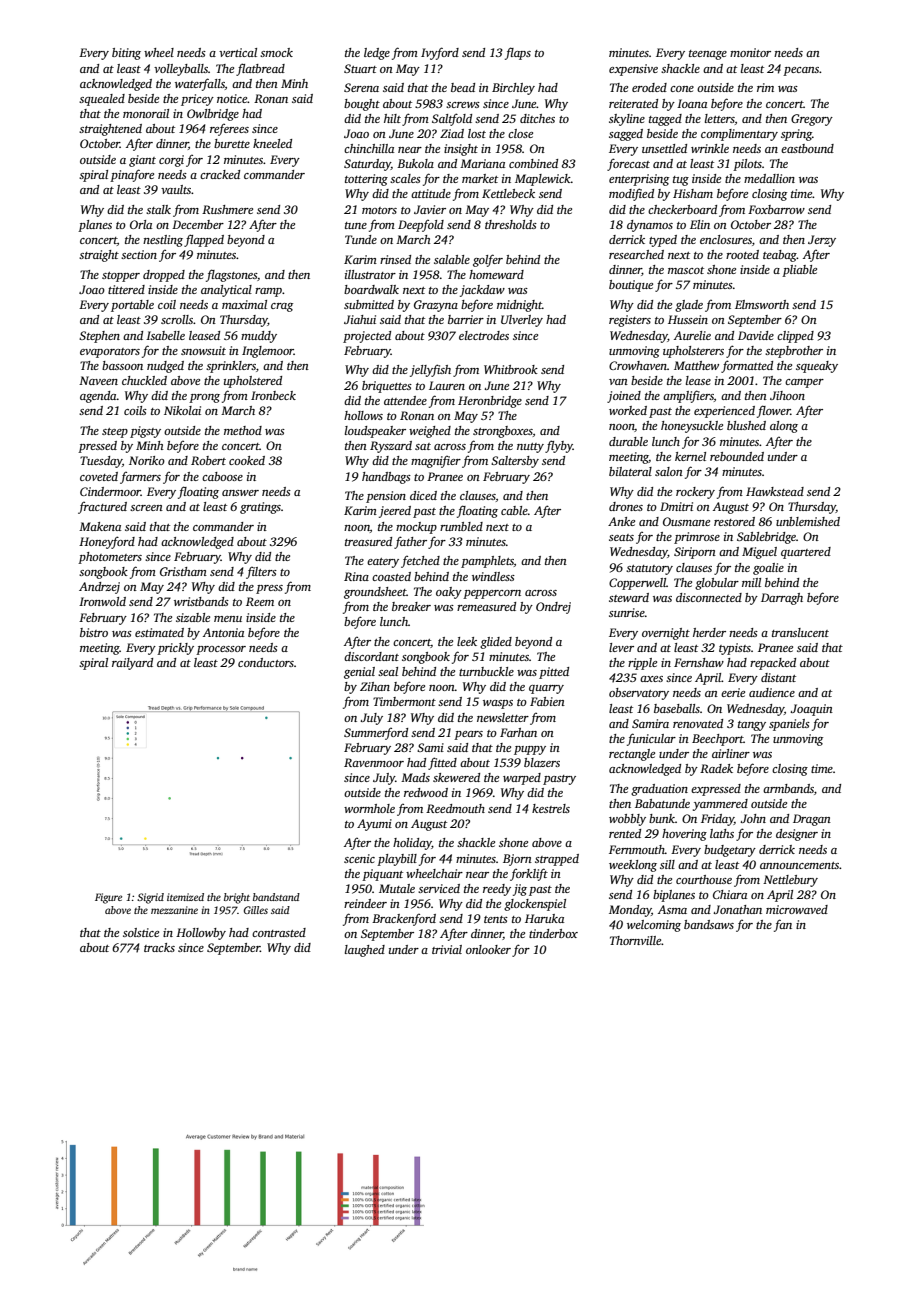  Describe the element at coordinates (374, 762) in the image. I see `Ravenmoor` at that location.
